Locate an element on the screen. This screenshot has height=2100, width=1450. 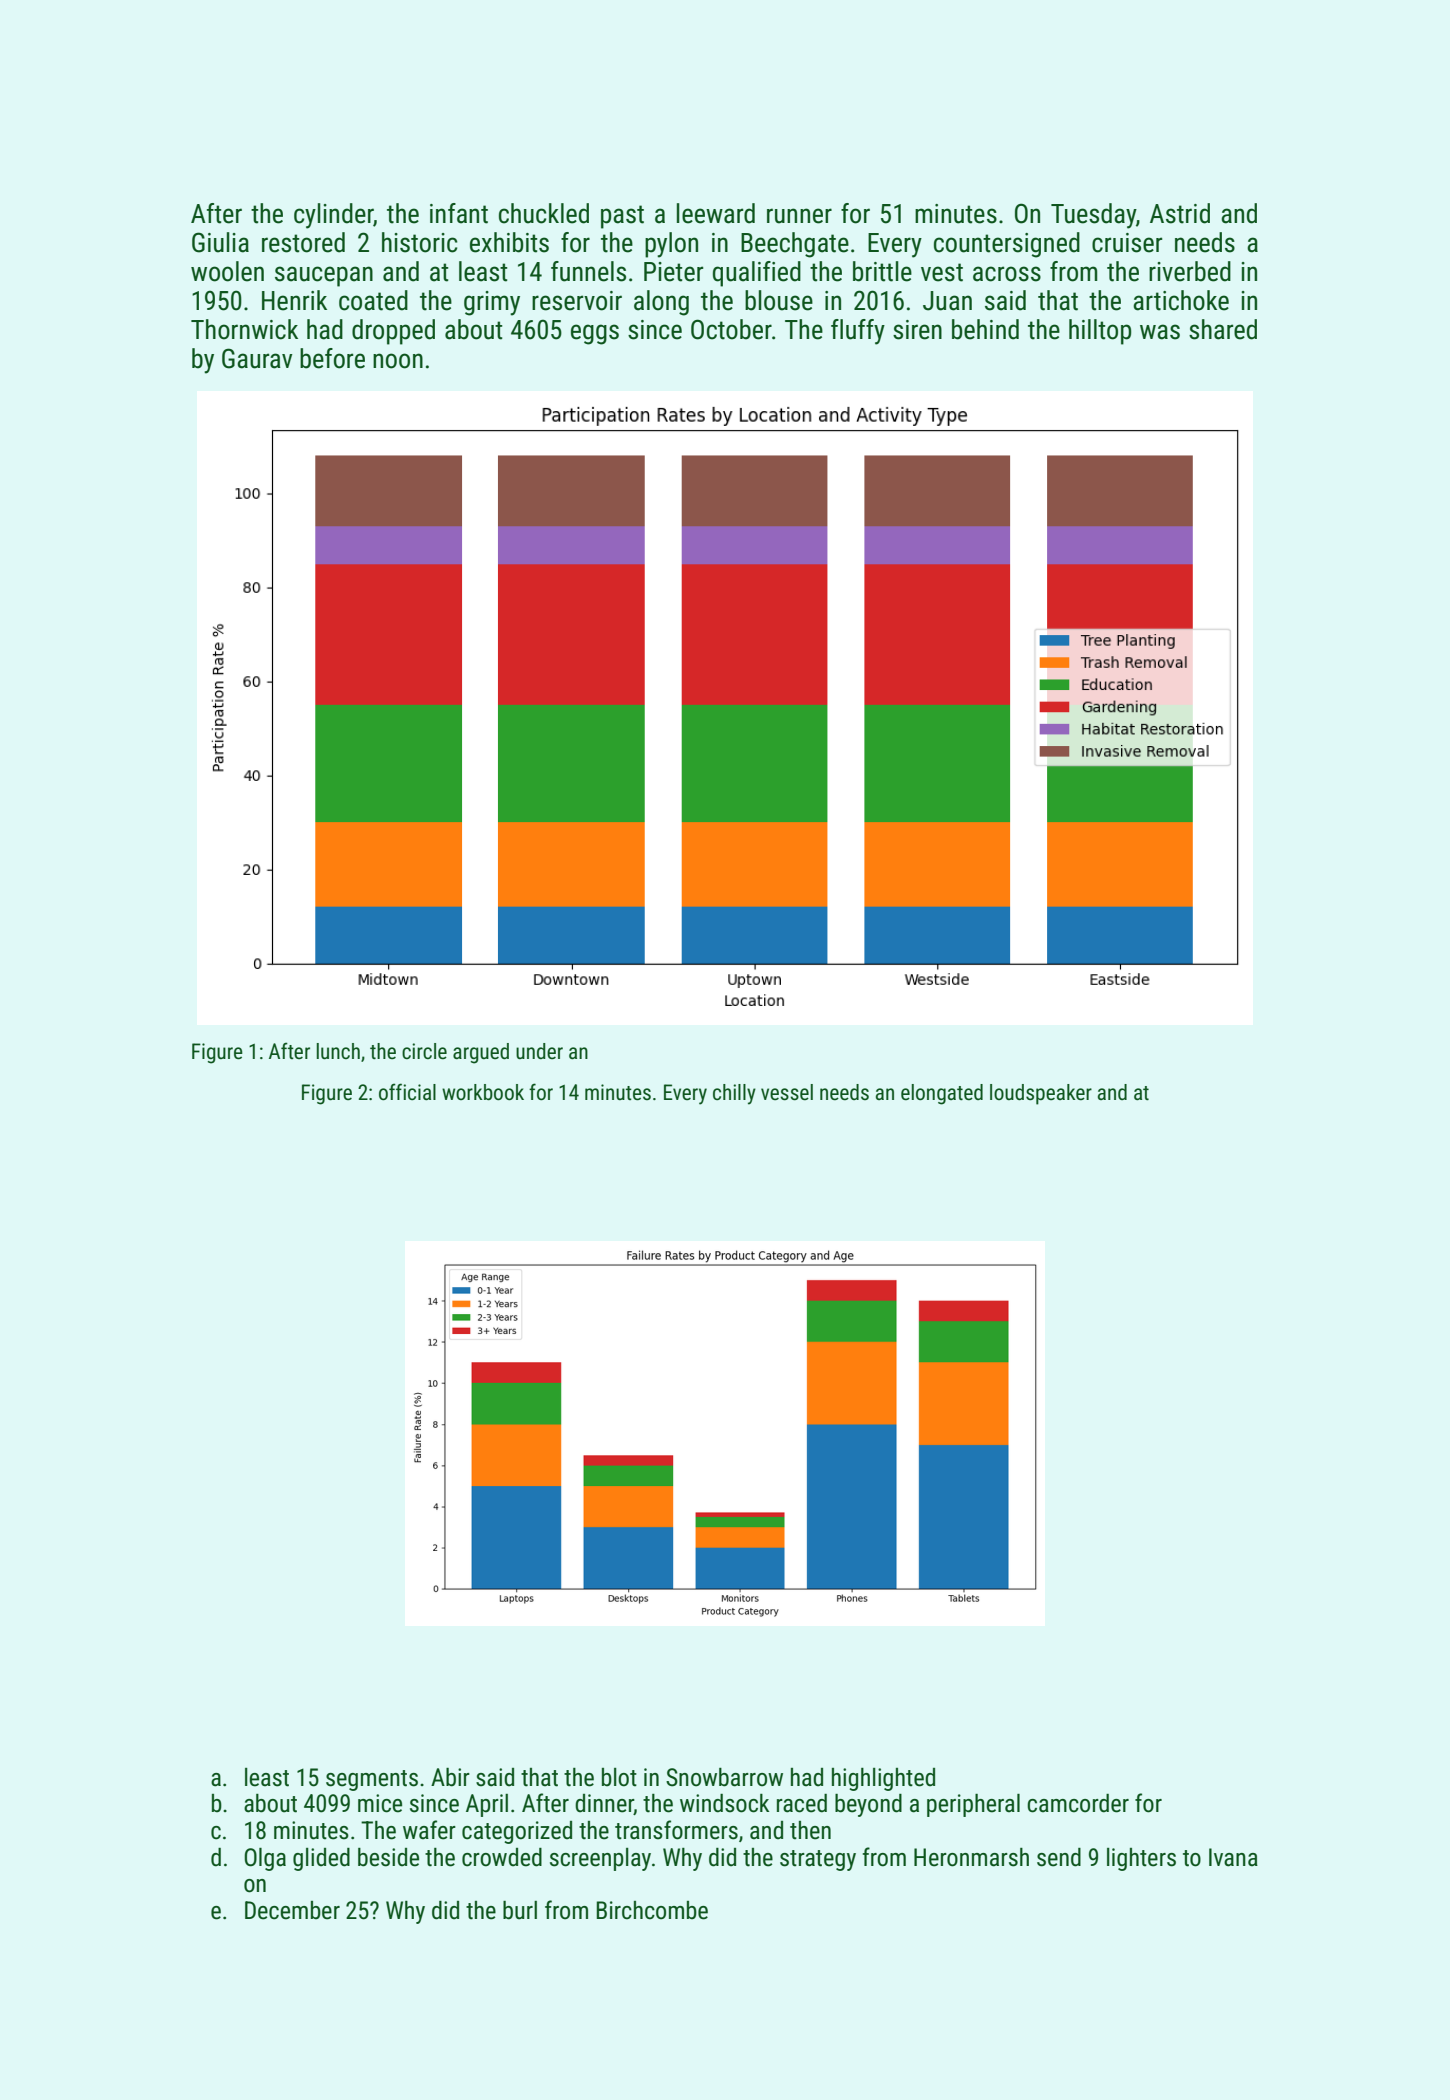
Ivana is located at coordinates (1233, 1857).
